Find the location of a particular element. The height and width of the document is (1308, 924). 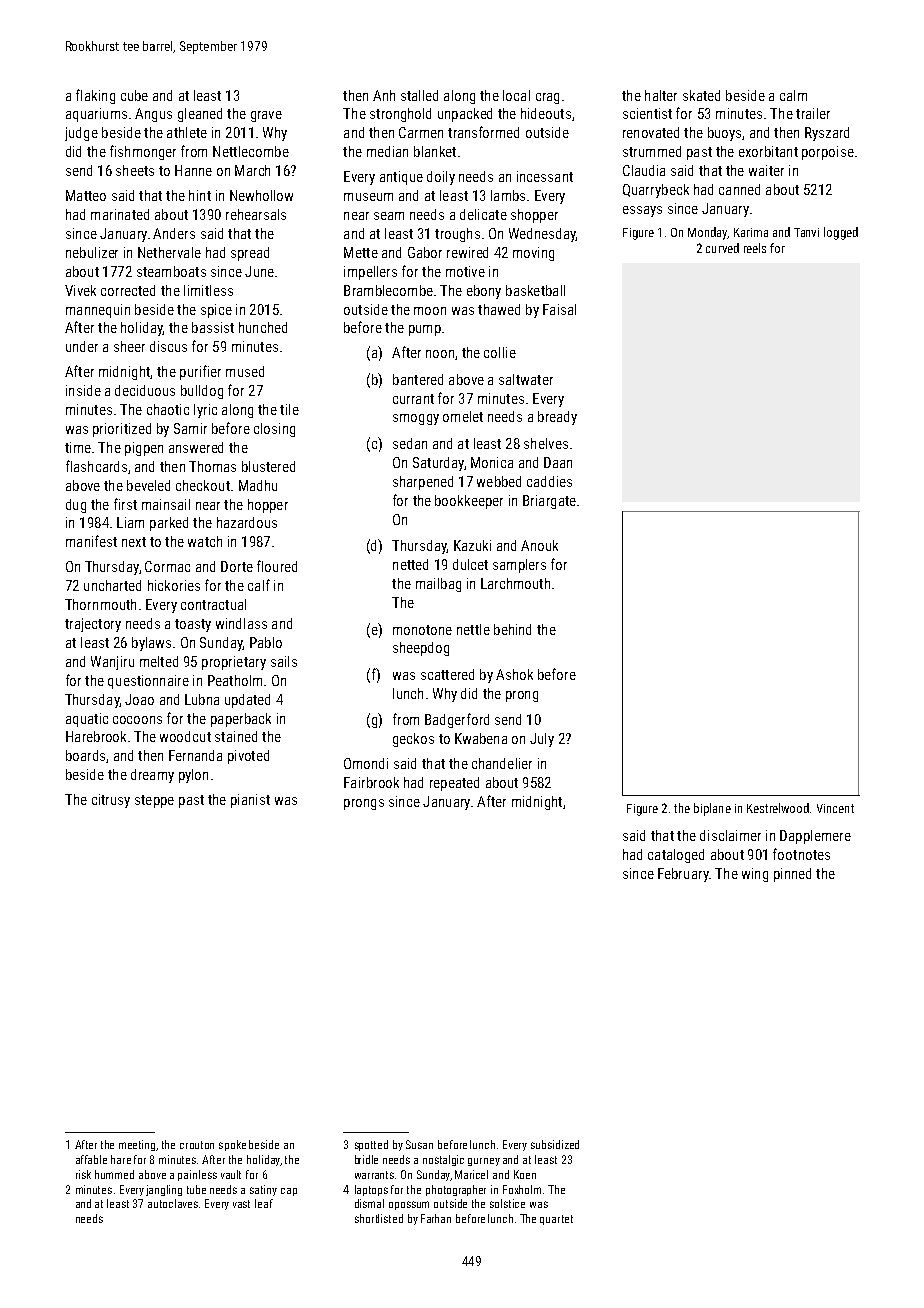

Daan is located at coordinates (558, 462).
